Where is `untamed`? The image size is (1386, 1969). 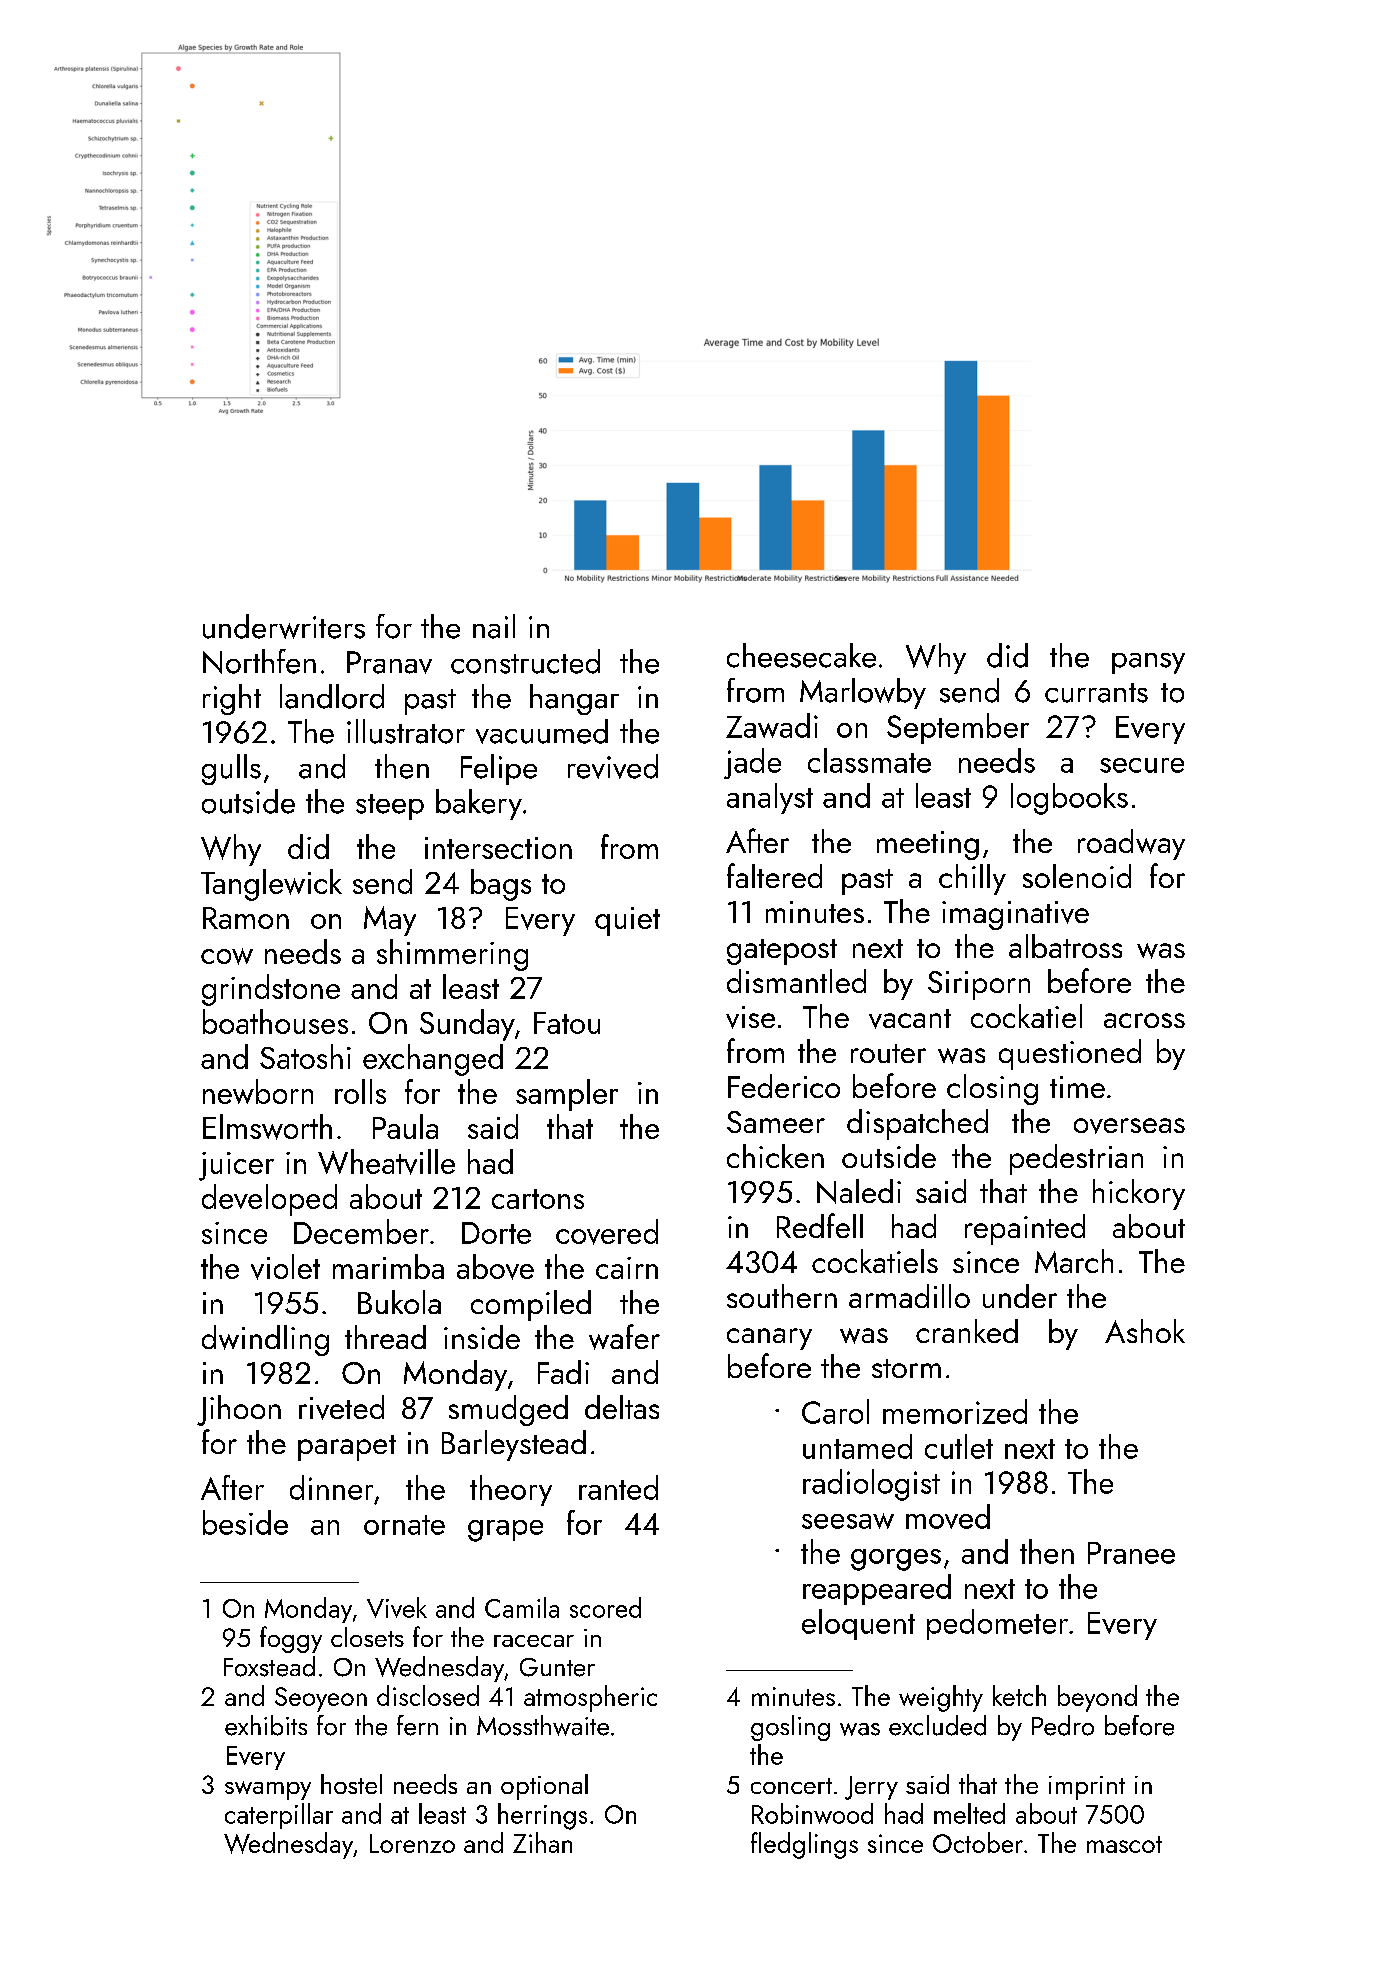 untamed is located at coordinates (857, 1446).
